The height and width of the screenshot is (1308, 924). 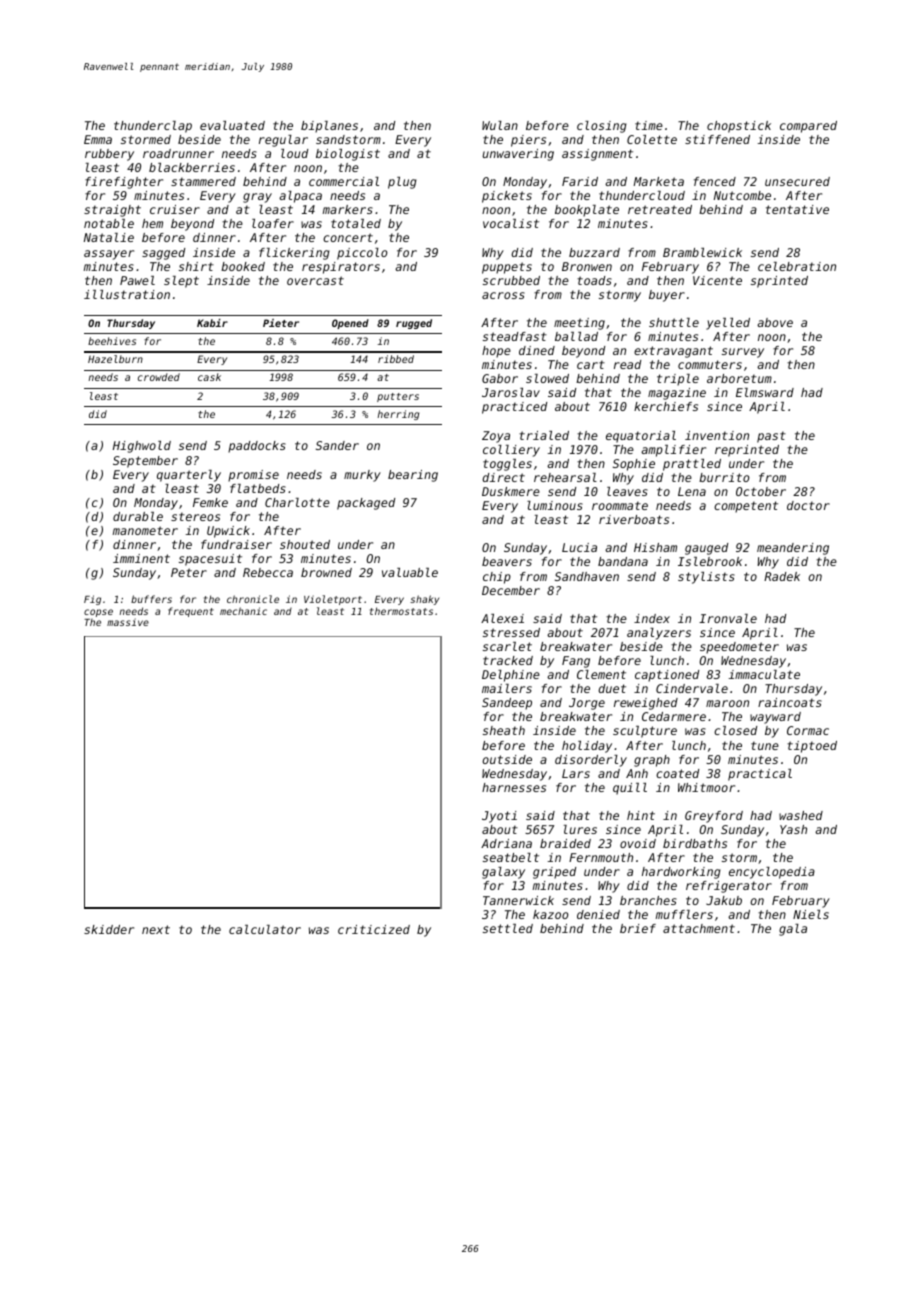 I want to click on outside, so click(x=507, y=759).
